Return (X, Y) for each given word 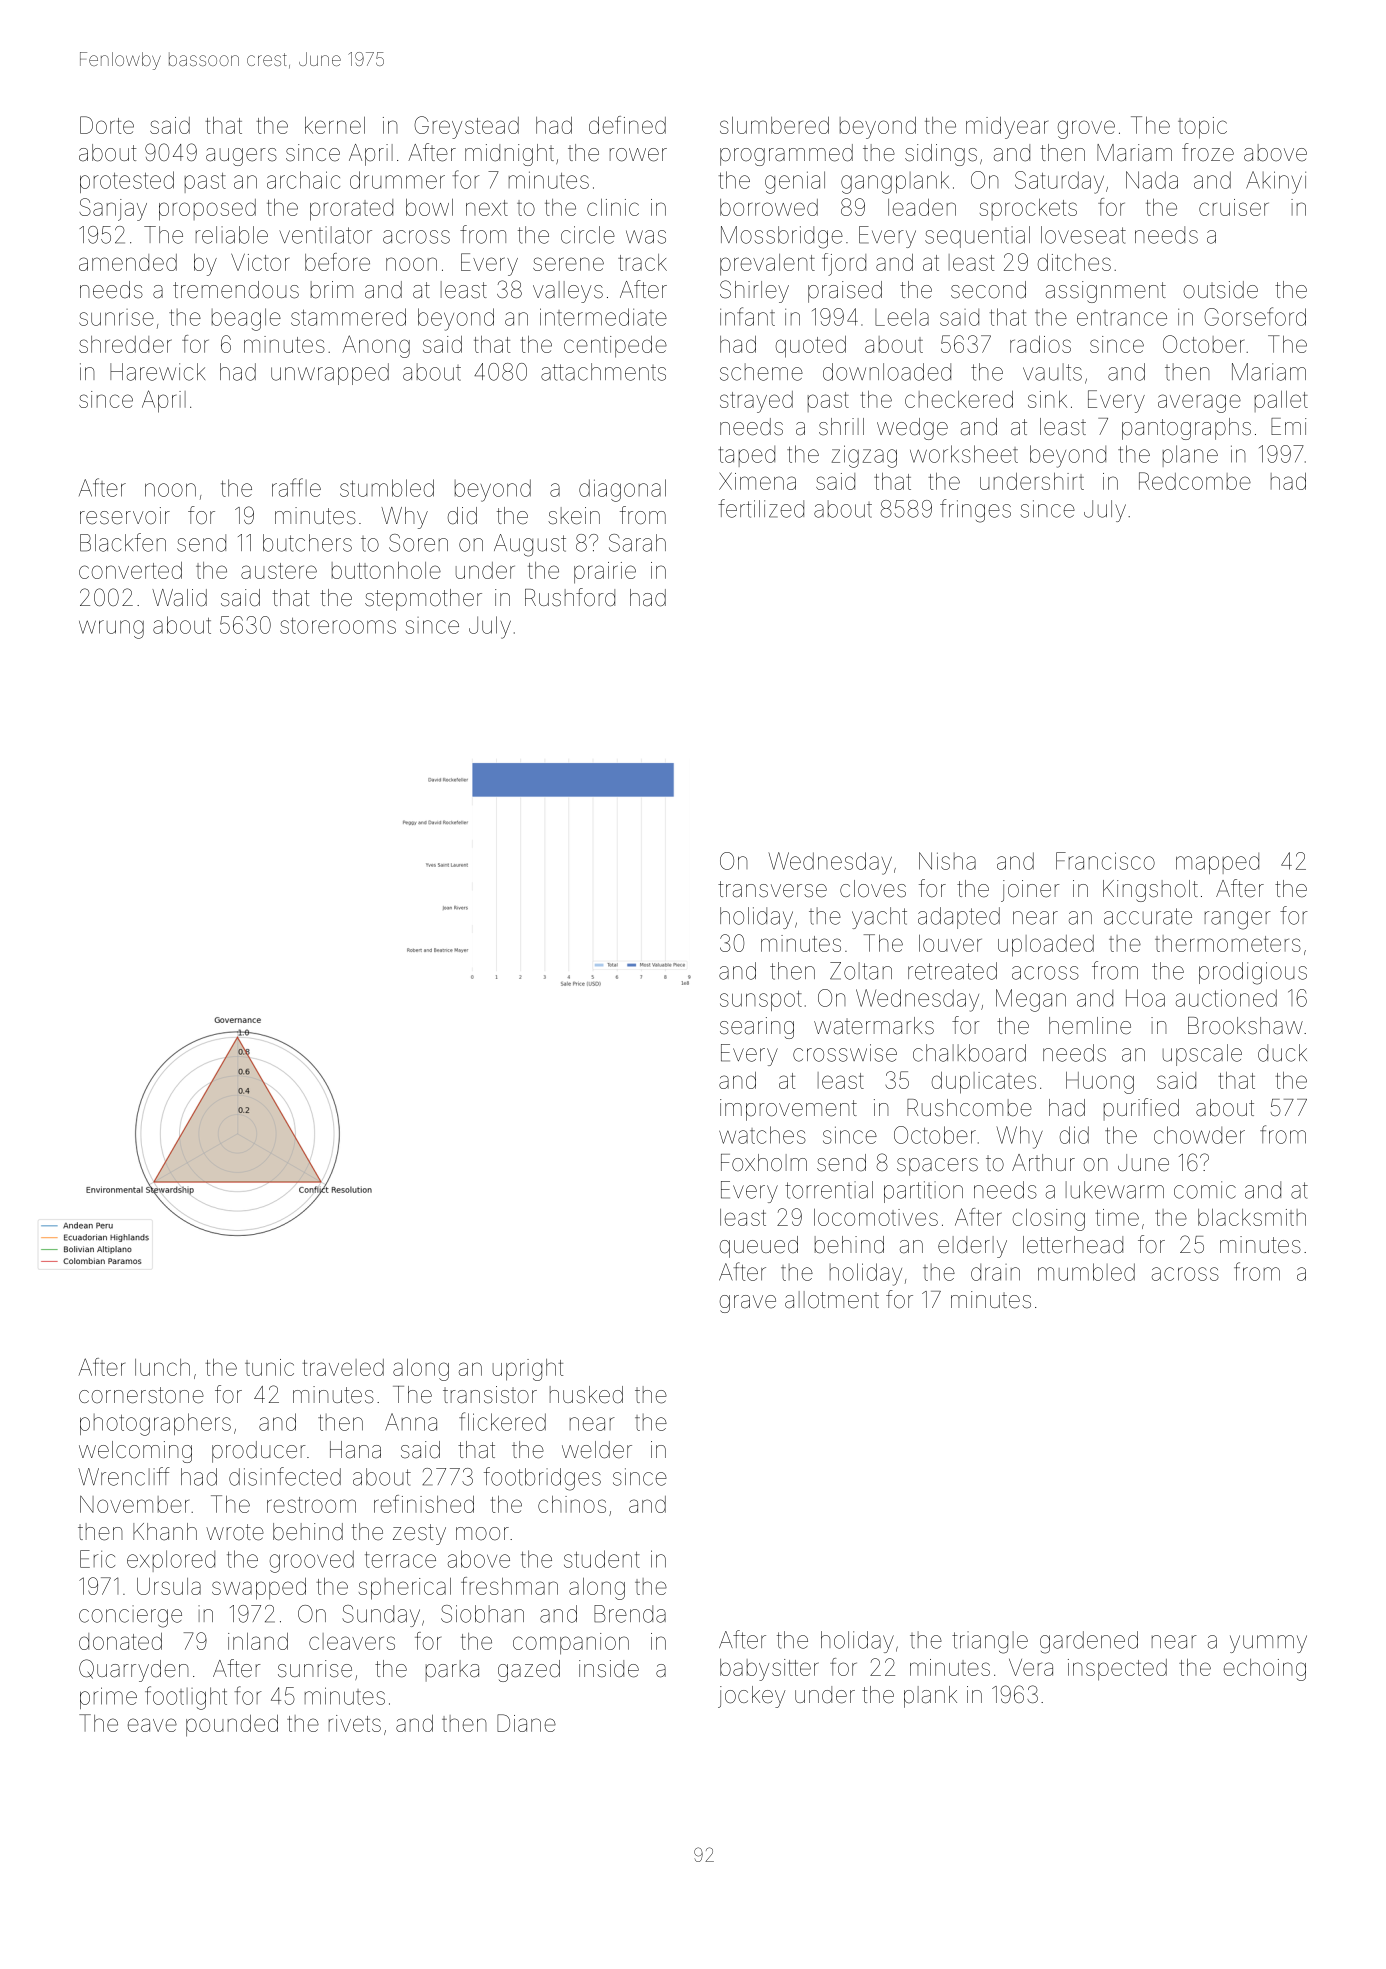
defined (627, 125)
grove (1086, 129)
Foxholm (764, 1163)
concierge (130, 1616)
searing (757, 1028)
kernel (335, 125)
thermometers (1228, 943)
